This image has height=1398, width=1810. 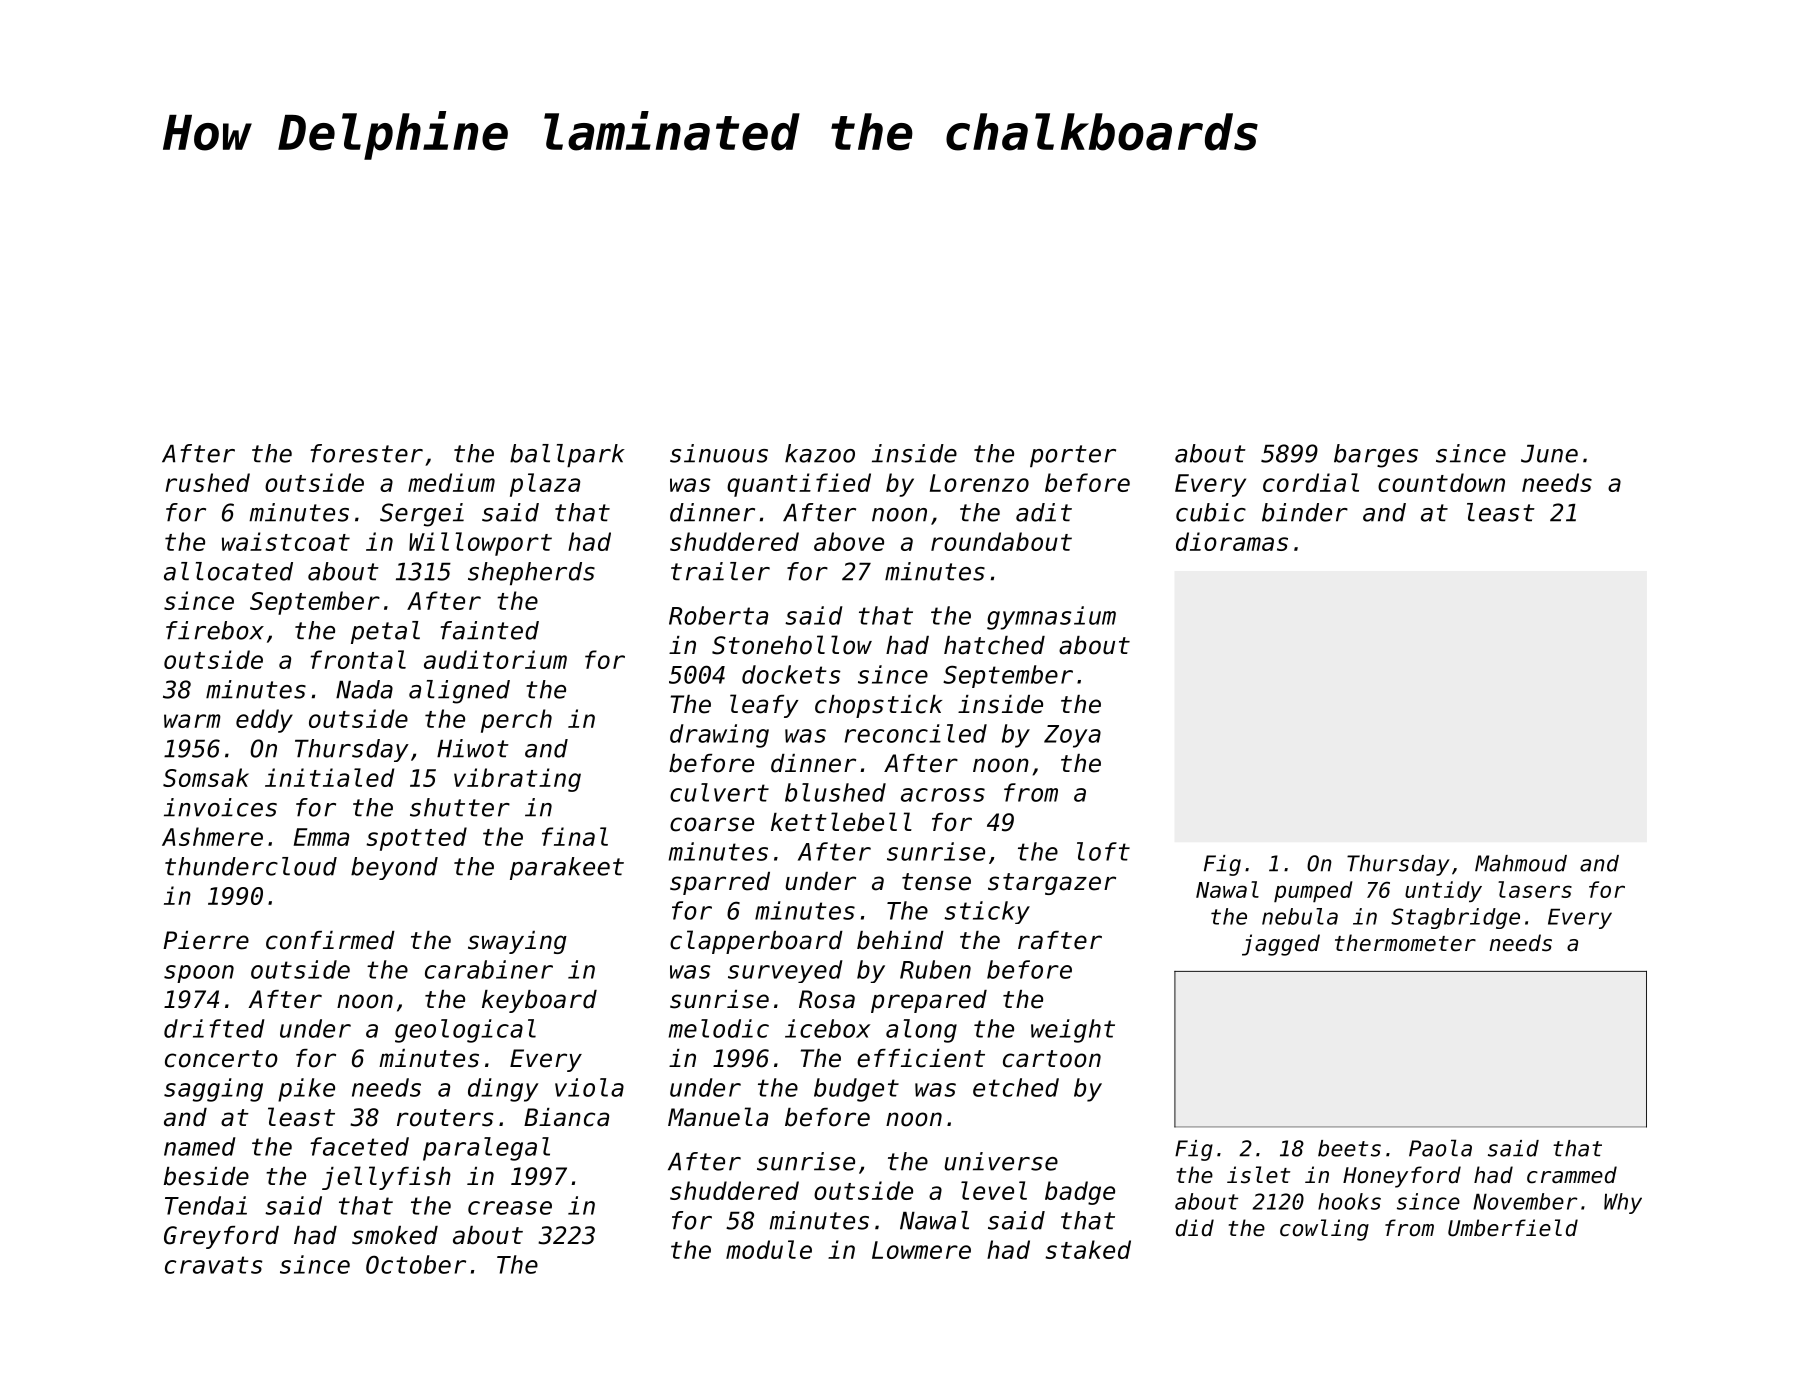 I want to click on waistcoat, so click(x=286, y=541).
